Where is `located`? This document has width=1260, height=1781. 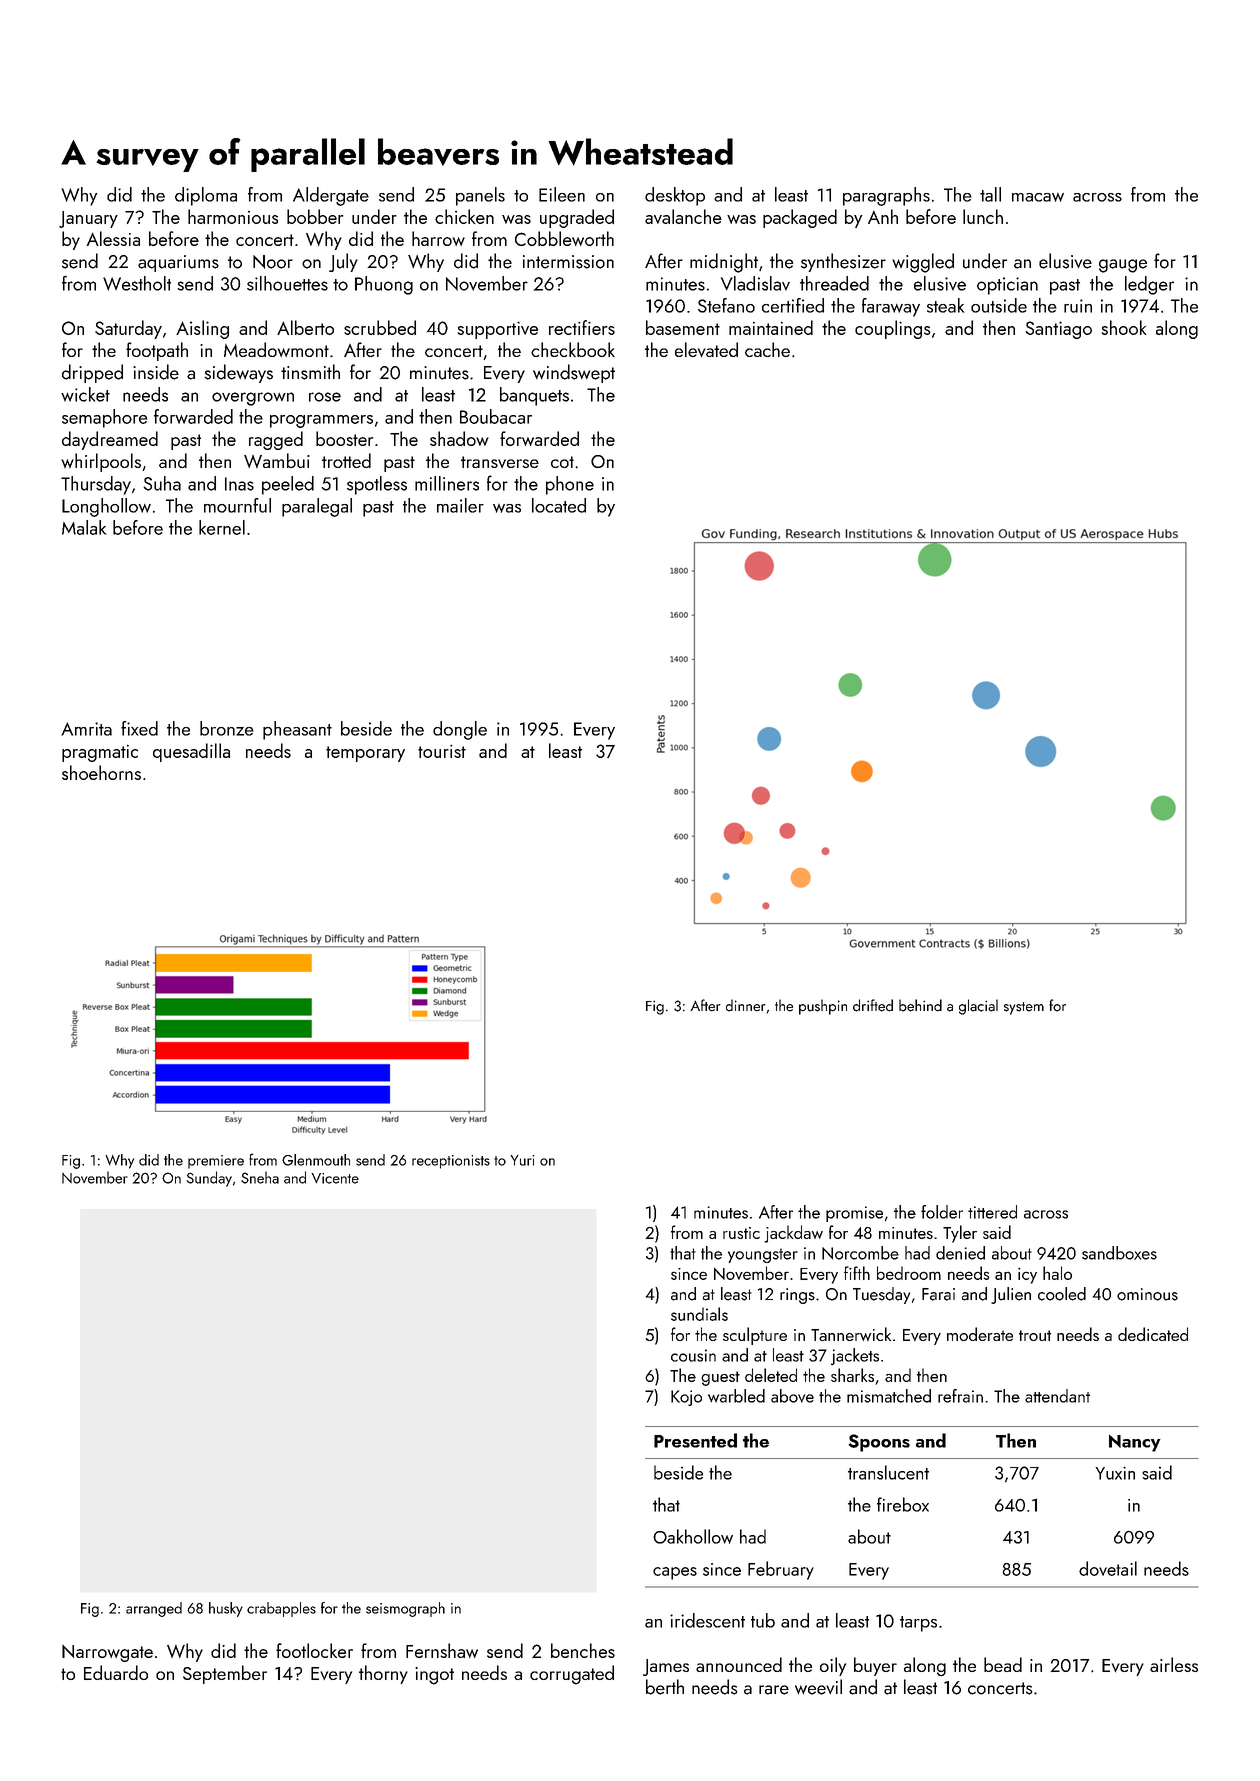 located is located at coordinates (559, 505).
